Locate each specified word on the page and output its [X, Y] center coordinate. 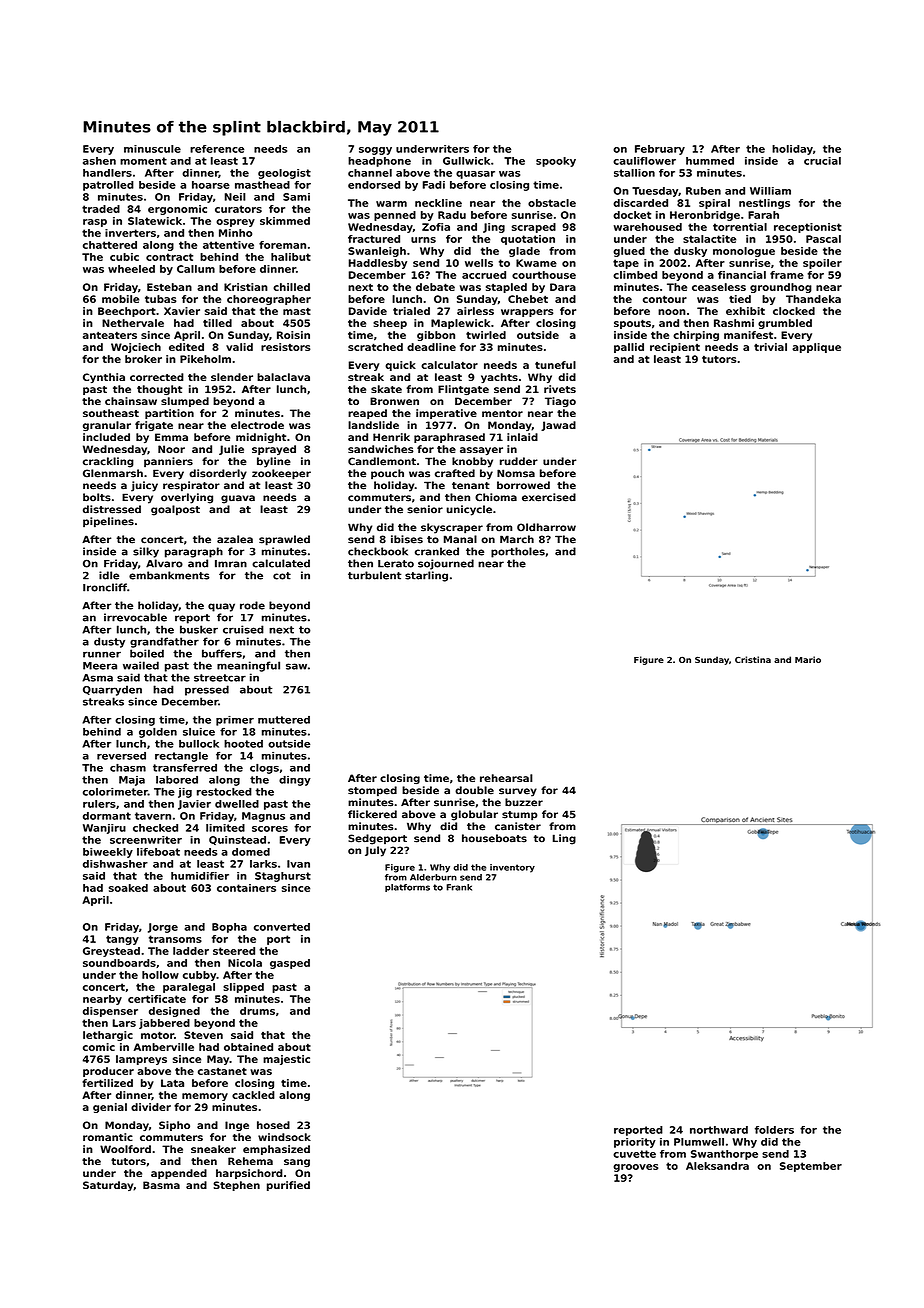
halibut [291, 257]
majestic [286, 1060]
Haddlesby [378, 264]
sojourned [446, 564]
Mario [808, 659]
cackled [253, 1095]
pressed [207, 690]
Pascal [823, 239]
